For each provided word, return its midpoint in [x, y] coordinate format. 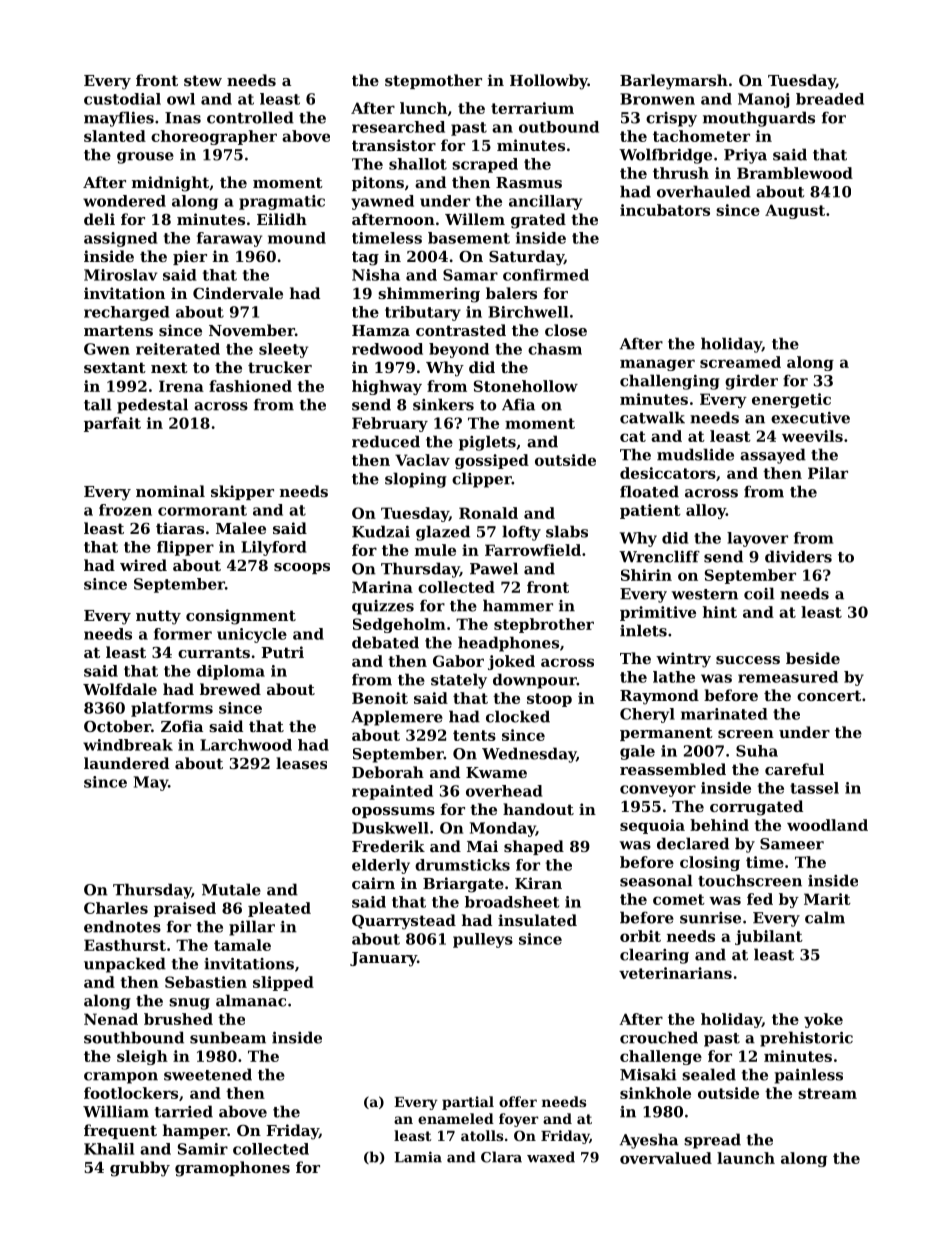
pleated [279, 909]
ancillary [545, 202]
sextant [115, 367]
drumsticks [462, 865]
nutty [158, 617]
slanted [115, 136]
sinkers [443, 404]
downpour [535, 681]
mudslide [695, 454]
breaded [830, 99]
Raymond [659, 697]
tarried [184, 1111]
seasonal [656, 880]
